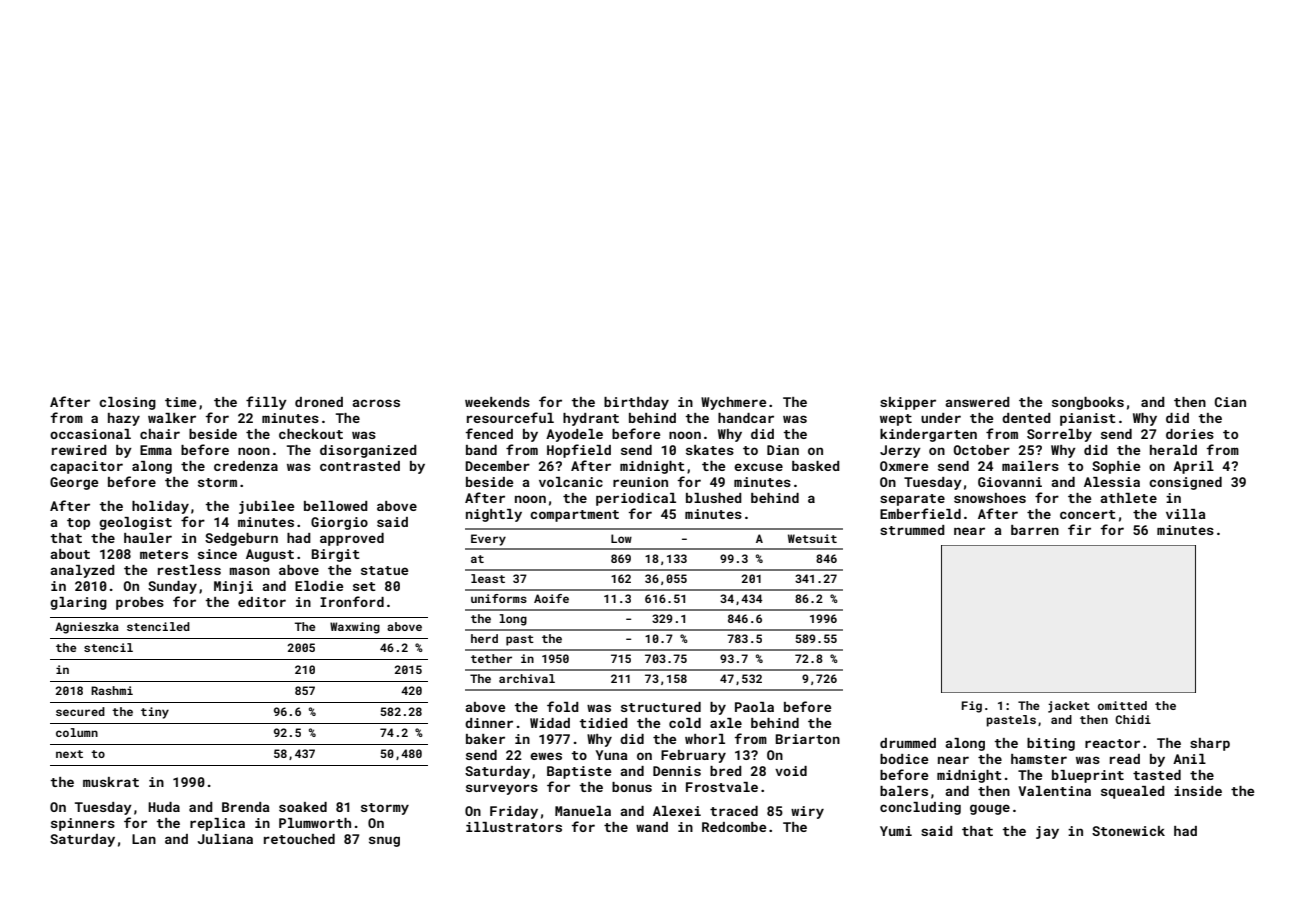 Image resolution: width=1308 pixels, height=924 pixels. I want to click on baker, so click(485, 739).
